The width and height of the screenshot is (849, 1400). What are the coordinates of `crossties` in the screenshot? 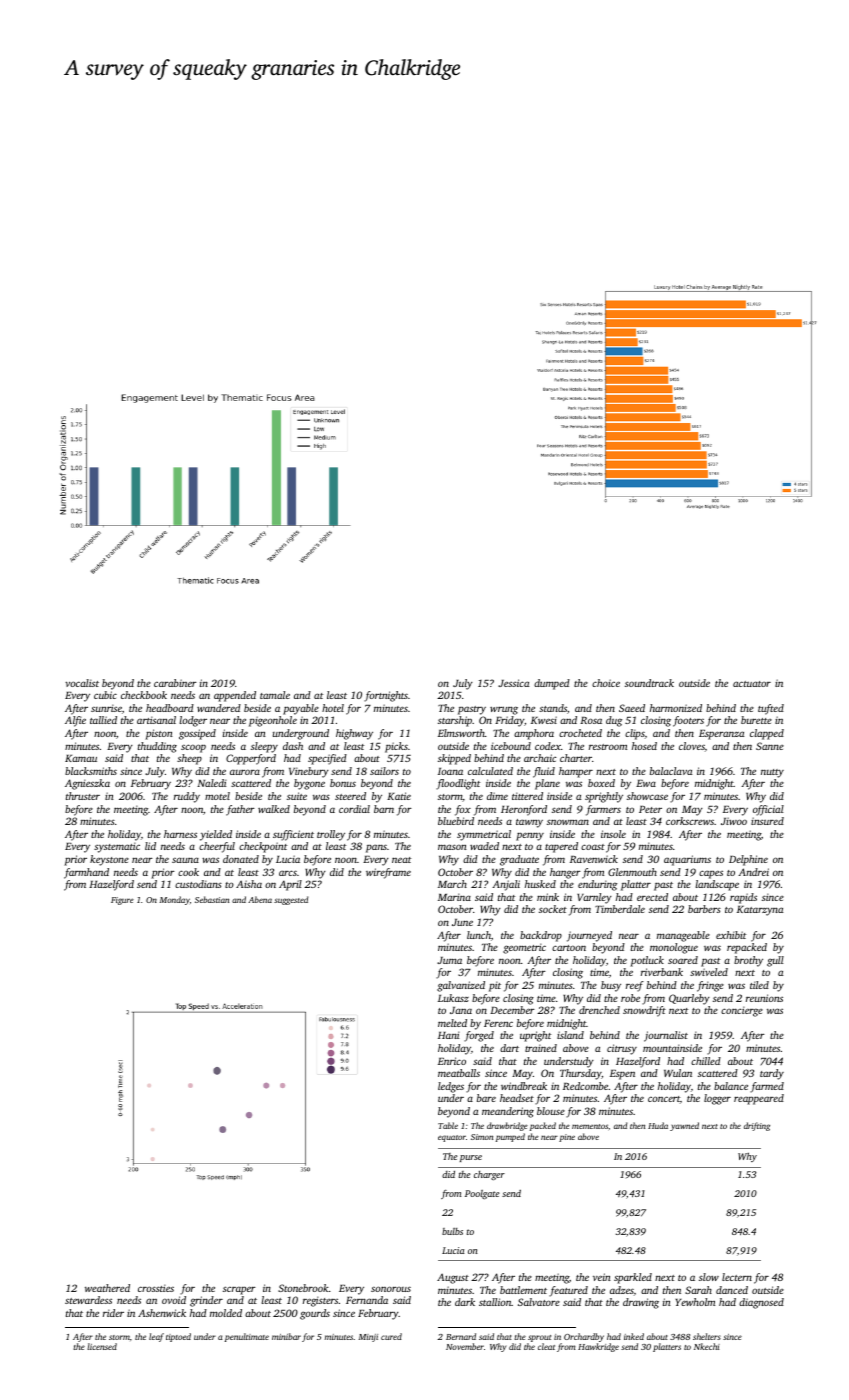 It's located at (156, 1288).
